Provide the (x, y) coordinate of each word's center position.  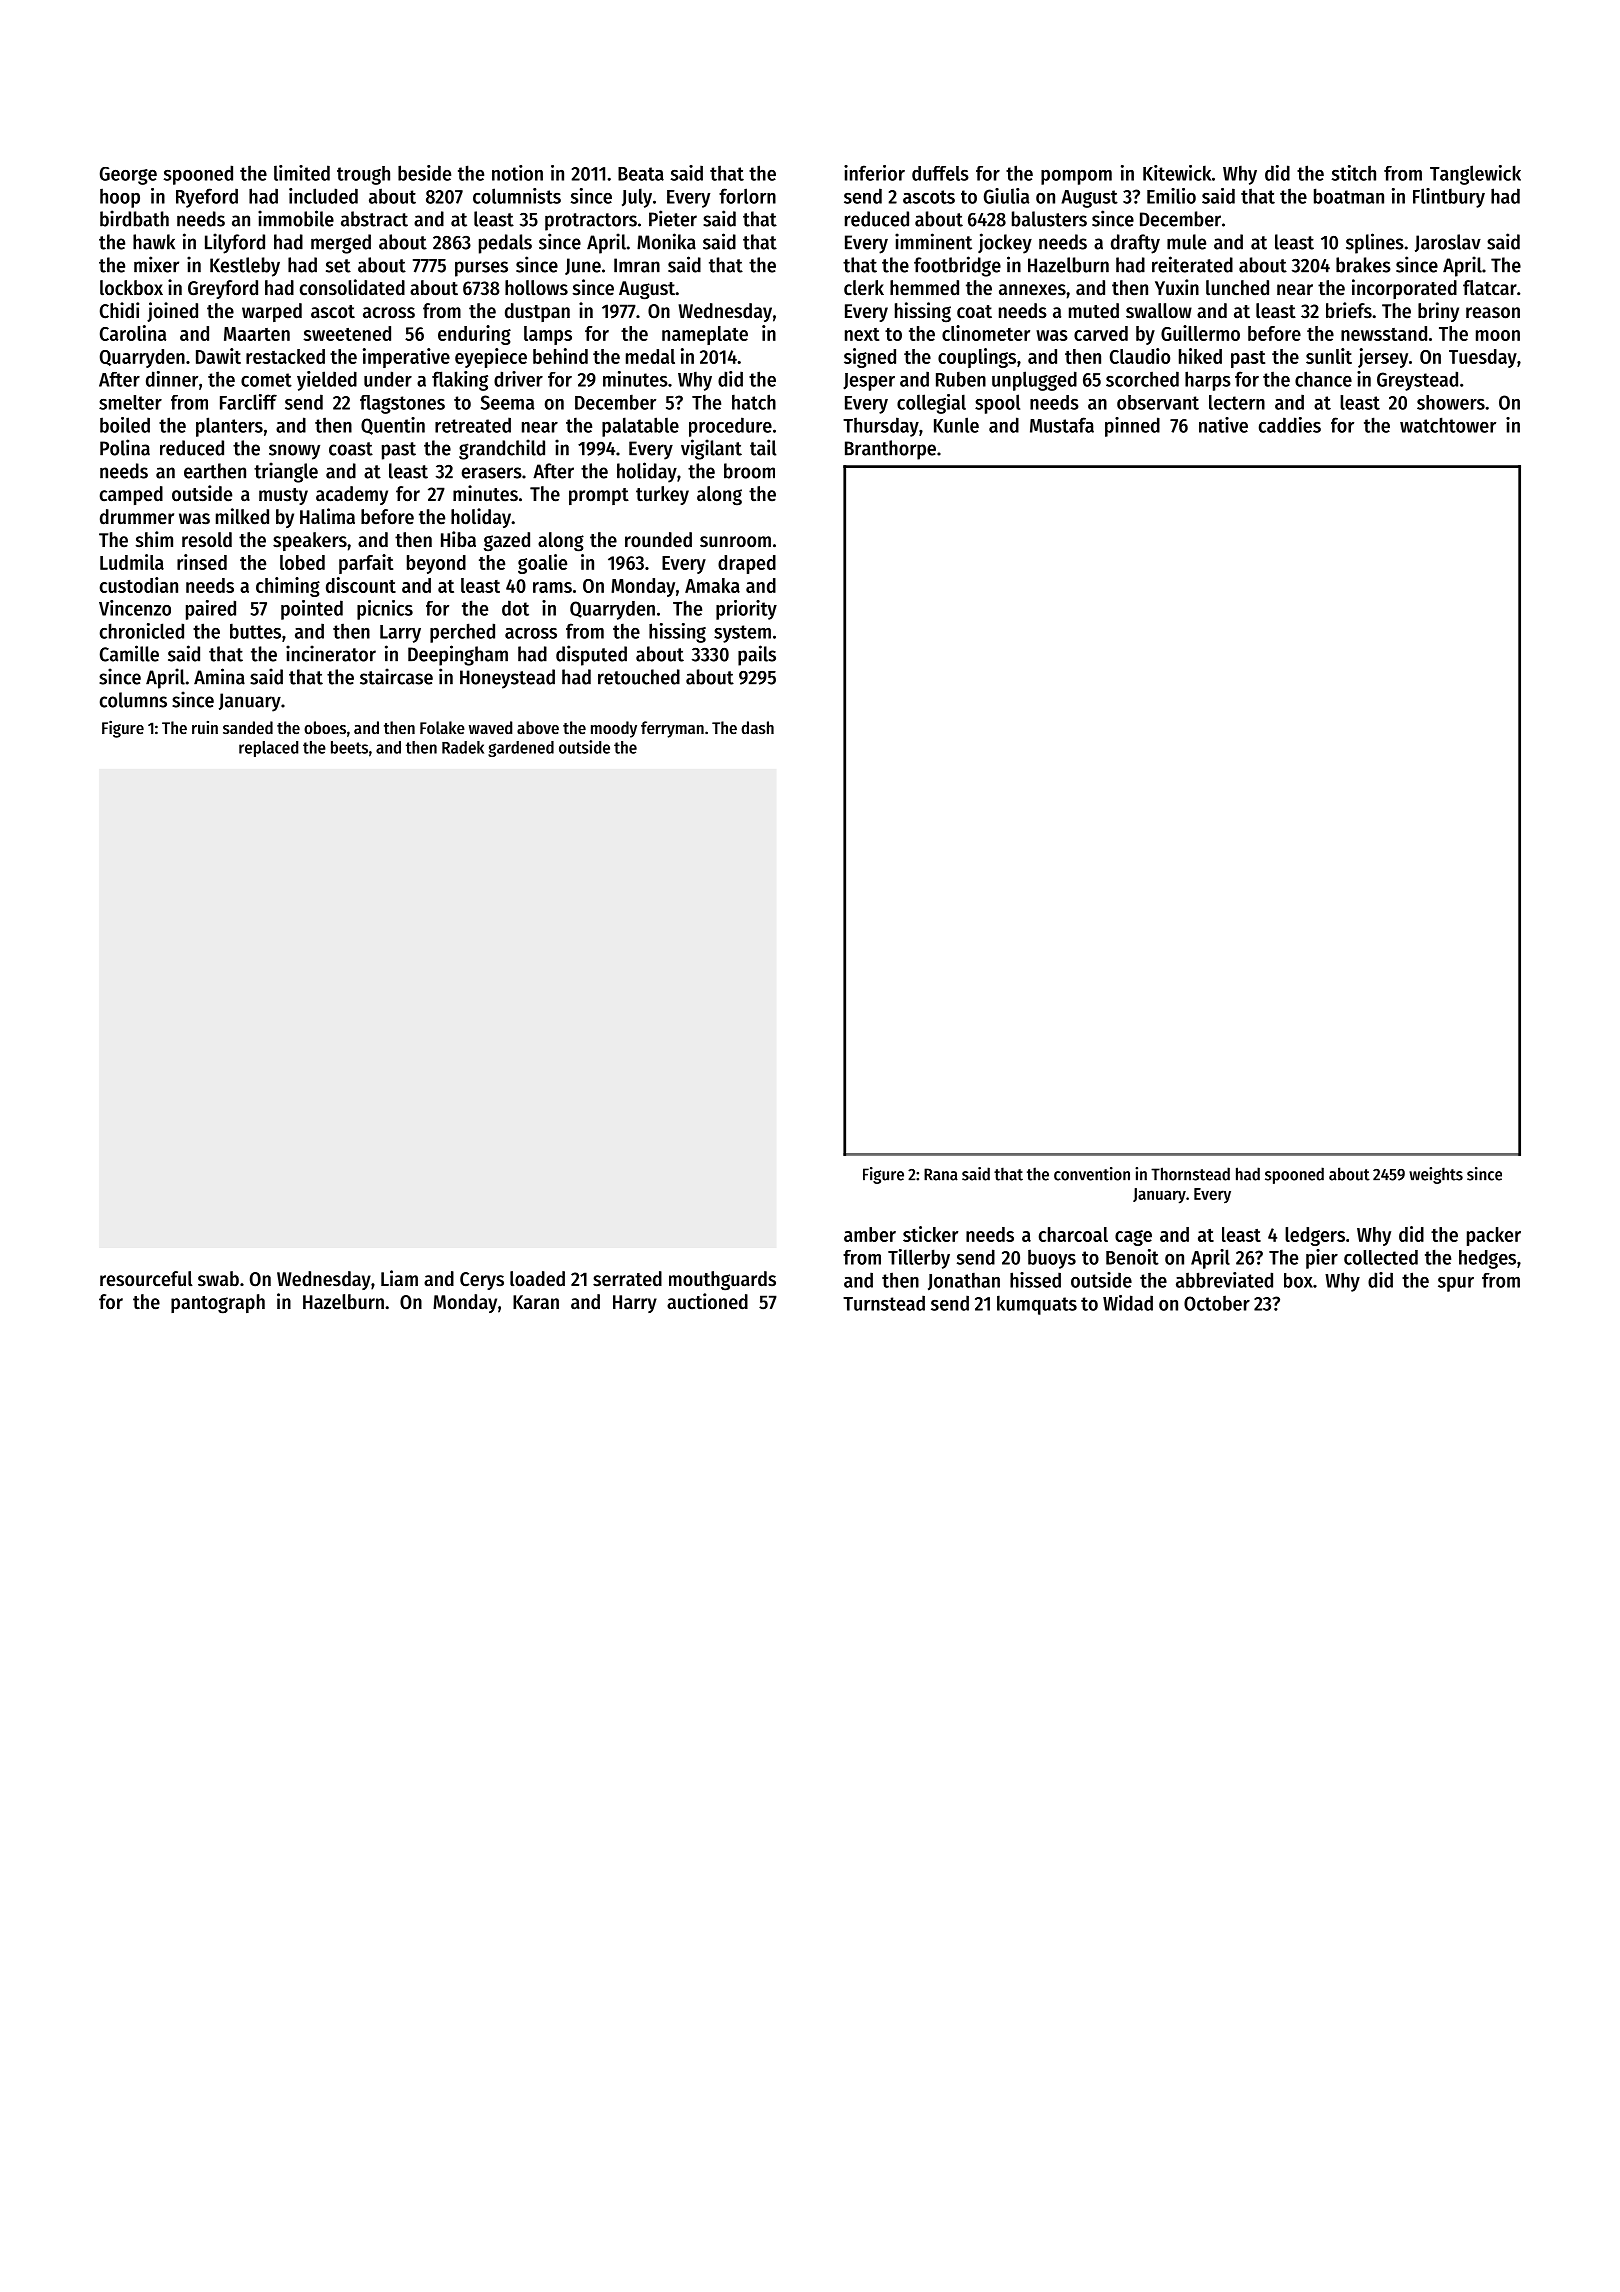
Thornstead (1190, 1174)
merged (341, 244)
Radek (463, 747)
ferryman (672, 729)
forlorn (747, 196)
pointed (312, 610)
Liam (399, 1278)
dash (757, 727)
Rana (941, 1174)
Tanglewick (1475, 175)
